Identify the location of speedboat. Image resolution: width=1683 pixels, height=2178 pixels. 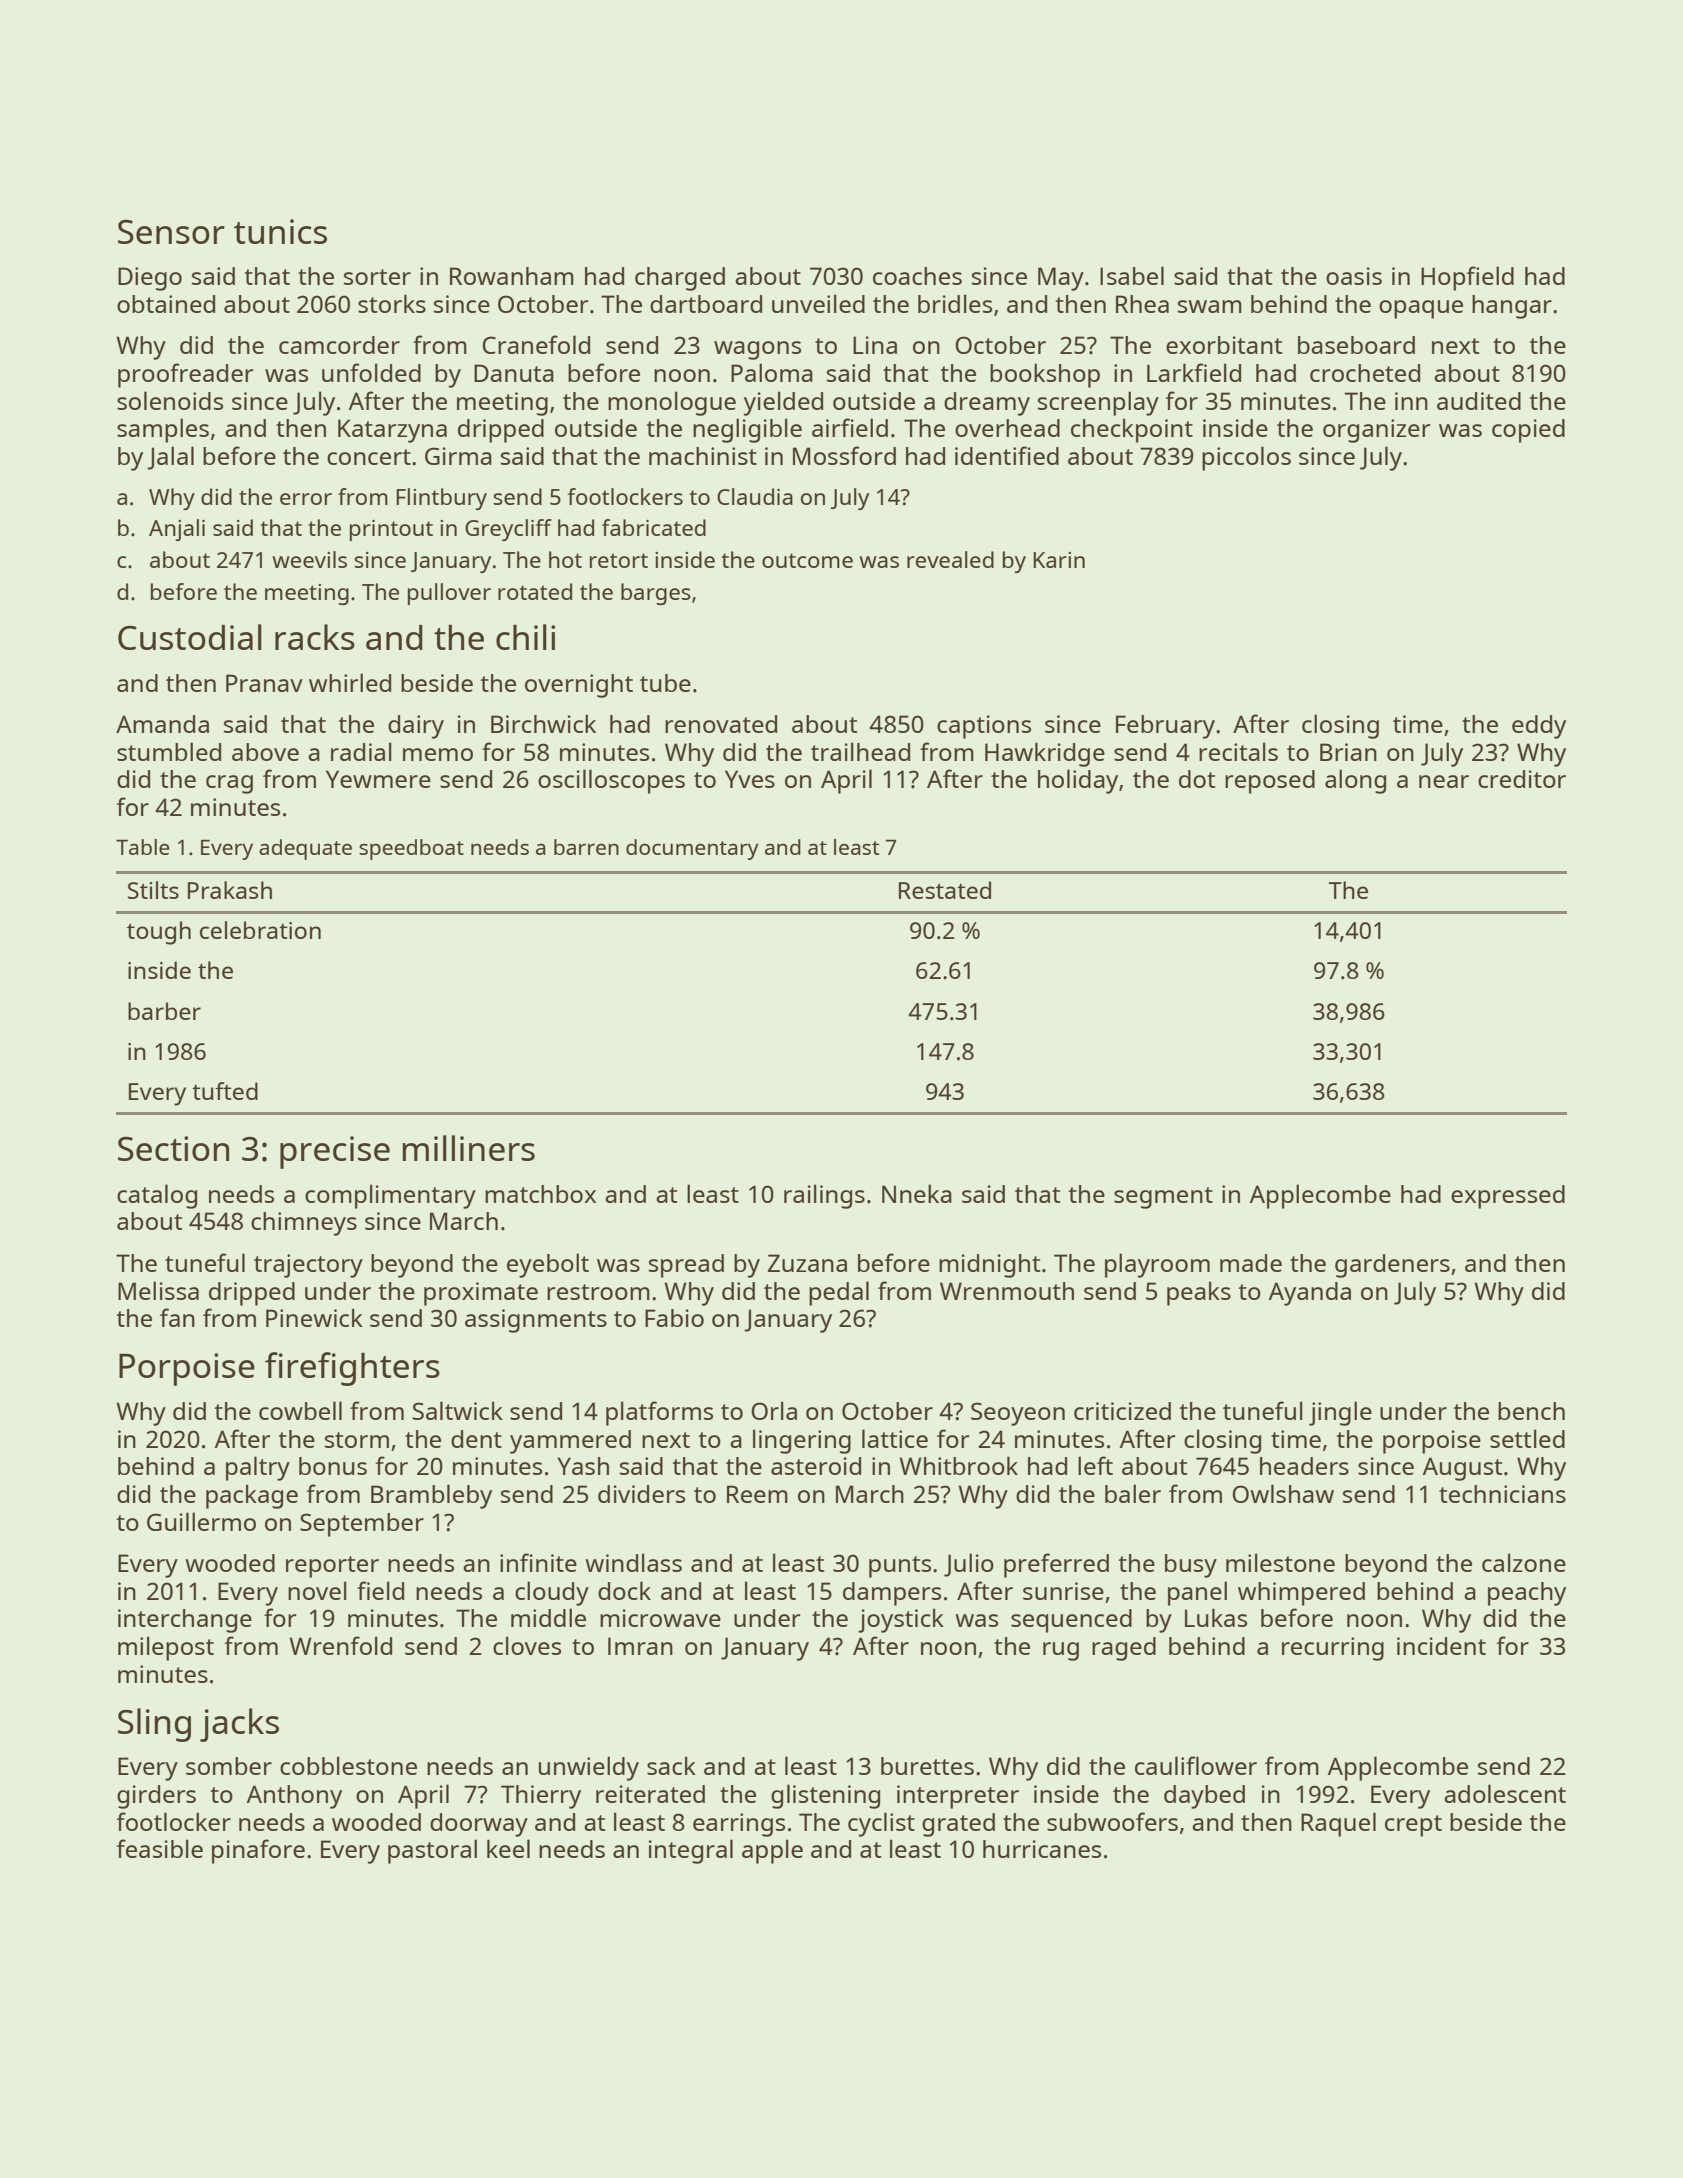
(411, 849).
